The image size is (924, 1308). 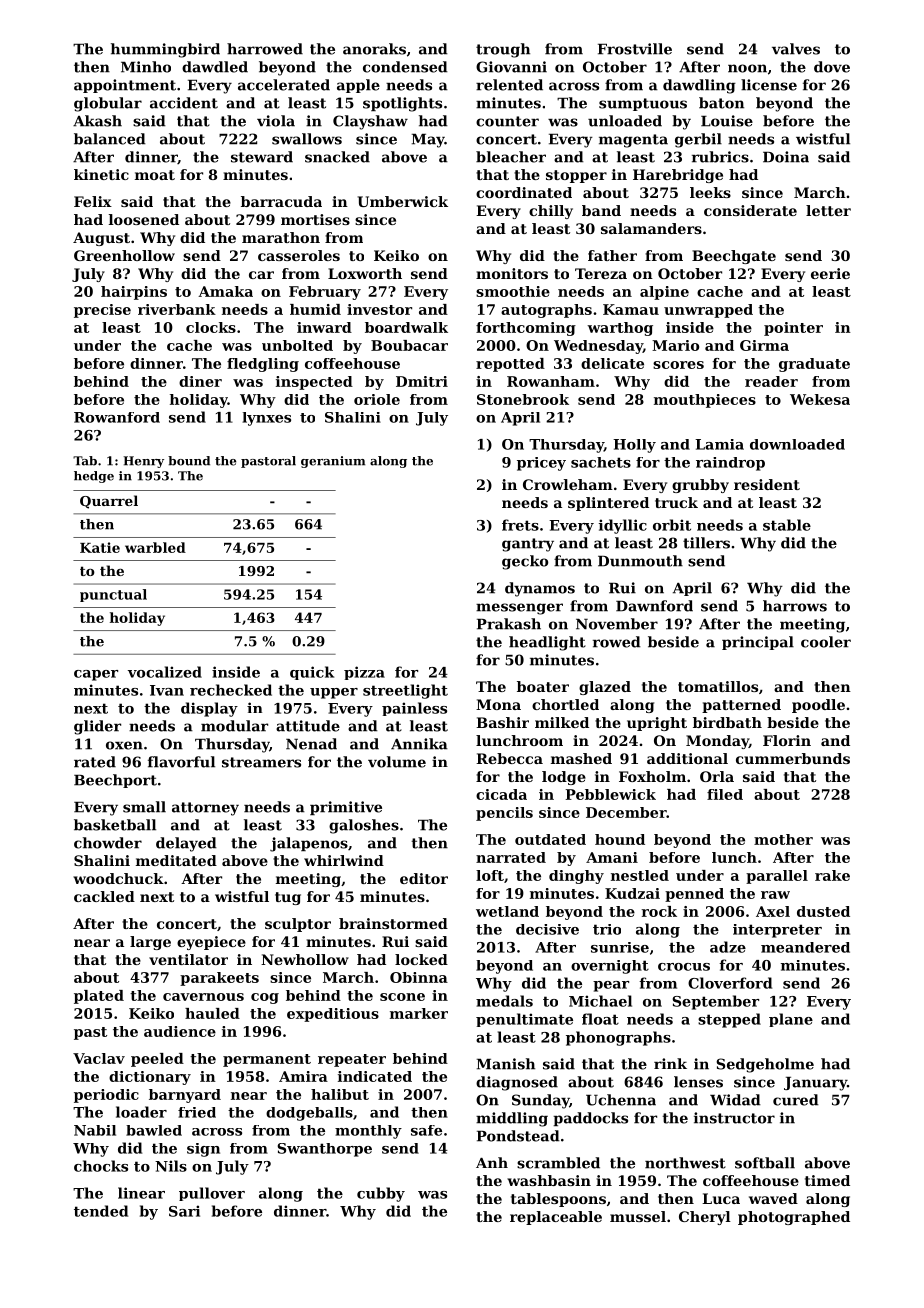 What do you see at coordinates (512, 273) in the screenshot?
I see `monitors` at bounding box center [512, 273].
